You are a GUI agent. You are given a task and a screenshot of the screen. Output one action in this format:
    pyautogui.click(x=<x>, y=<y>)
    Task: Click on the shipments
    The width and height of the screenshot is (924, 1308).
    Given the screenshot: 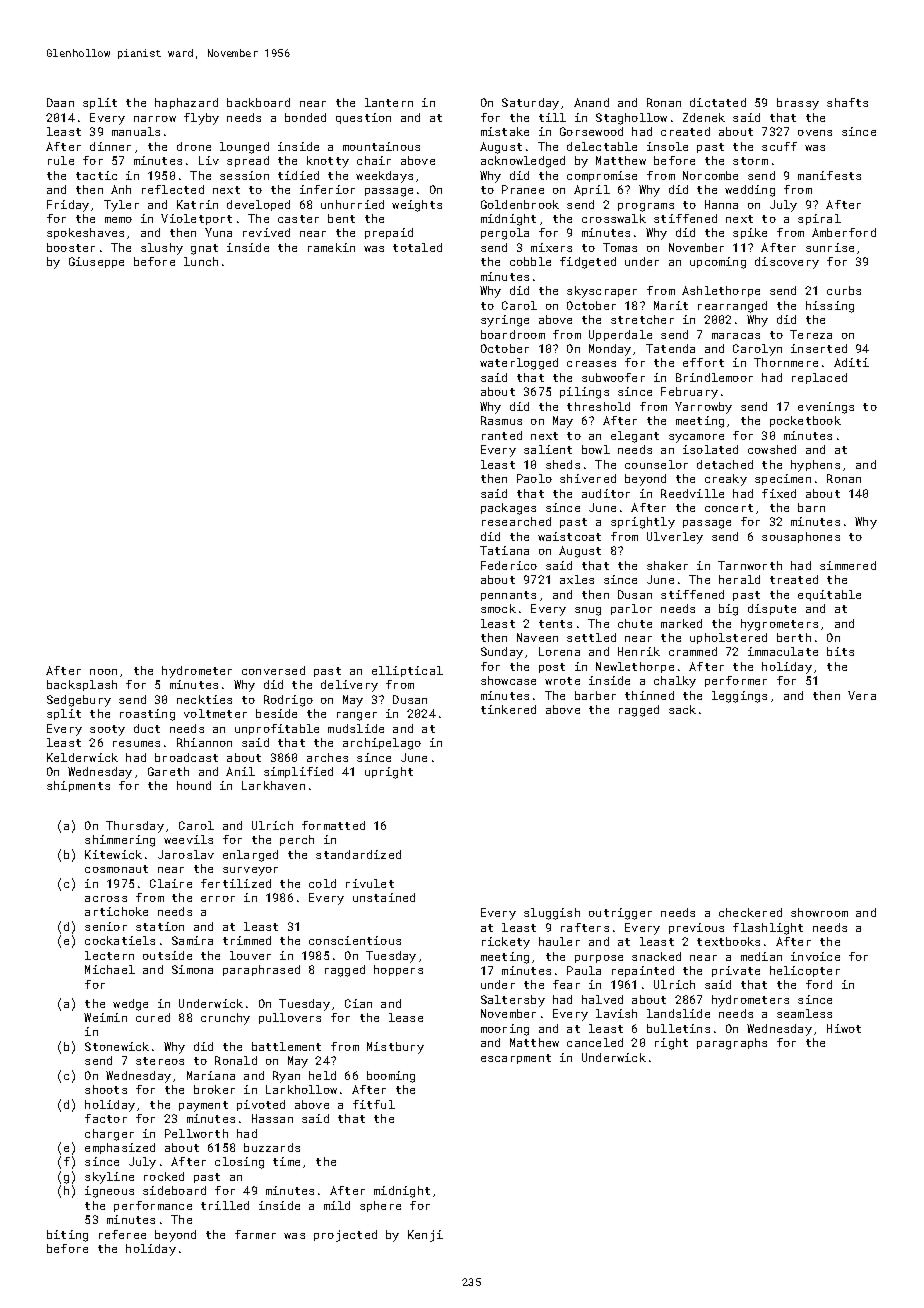 What is the action you would take?
    pyautogui.click(x=78, y=786)
